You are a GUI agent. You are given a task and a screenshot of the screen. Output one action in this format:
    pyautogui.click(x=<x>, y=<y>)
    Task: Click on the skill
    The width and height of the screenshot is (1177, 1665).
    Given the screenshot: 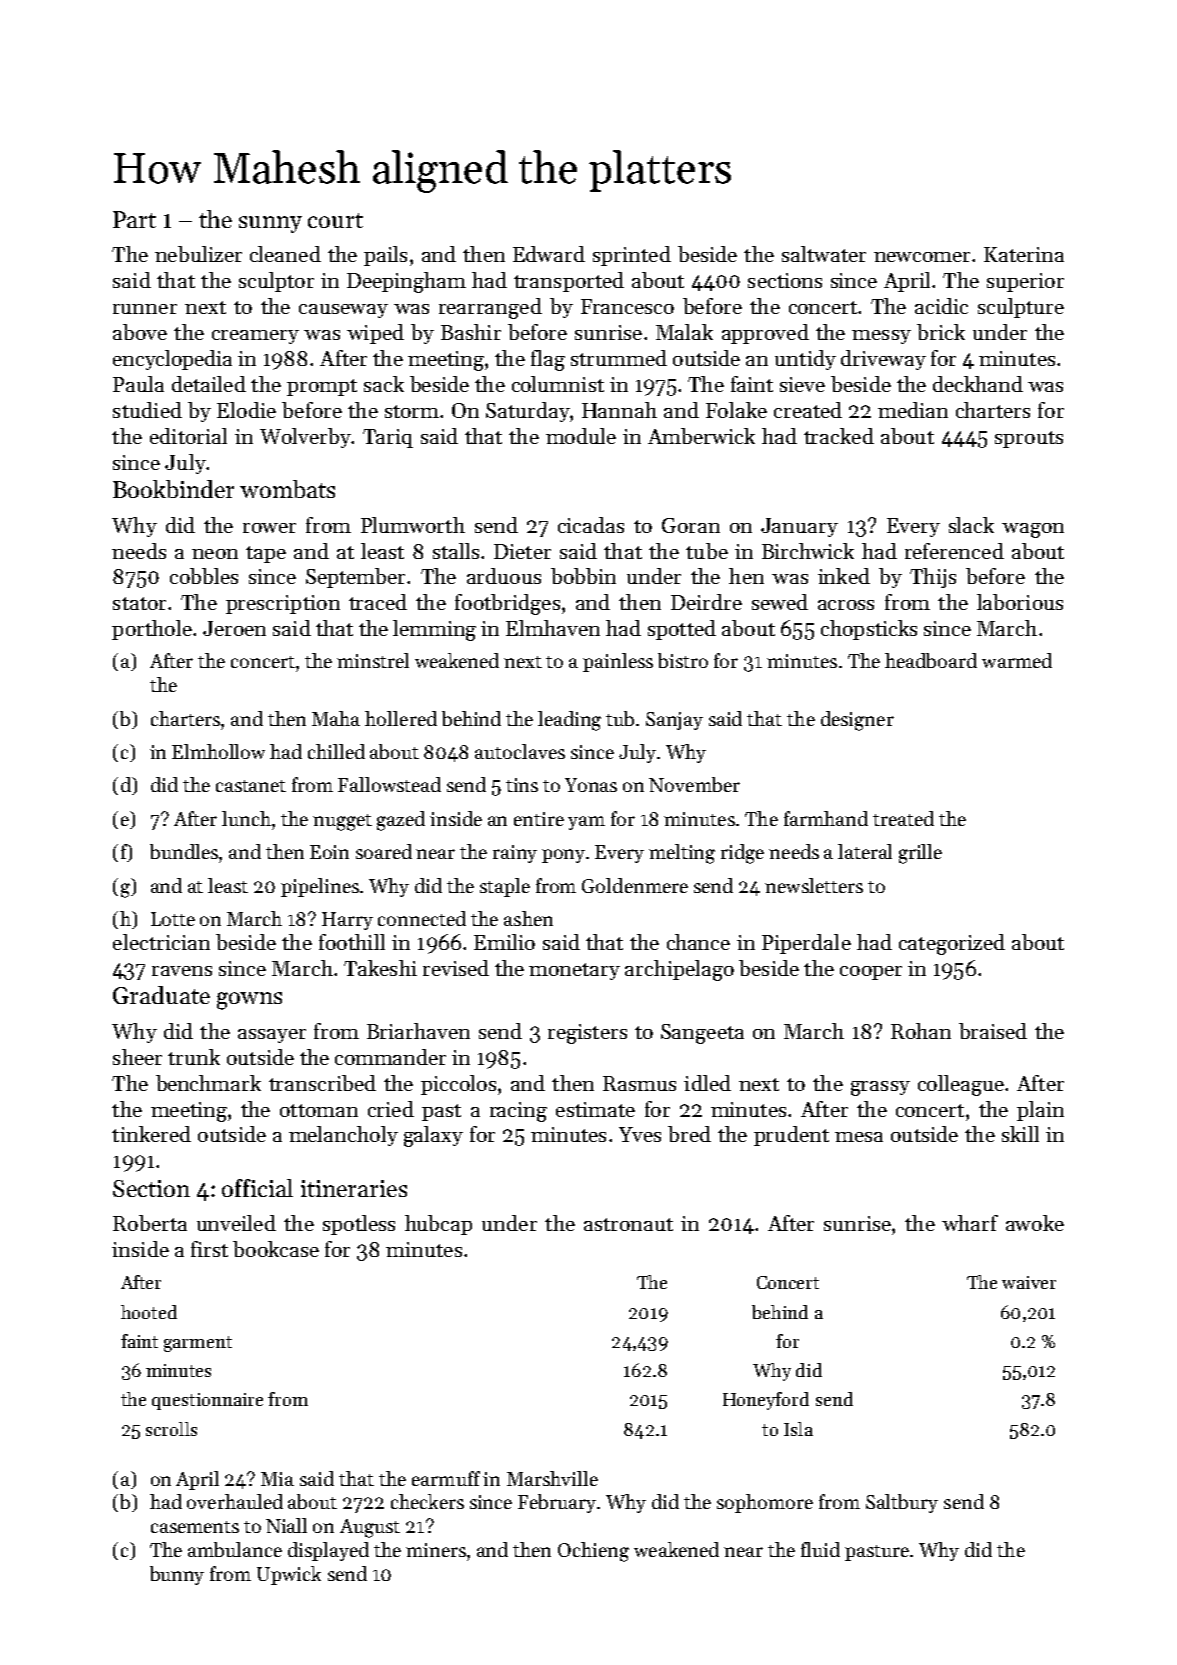 What is the action you would take?
    pyautogui.click(x=1020, y=1134)
